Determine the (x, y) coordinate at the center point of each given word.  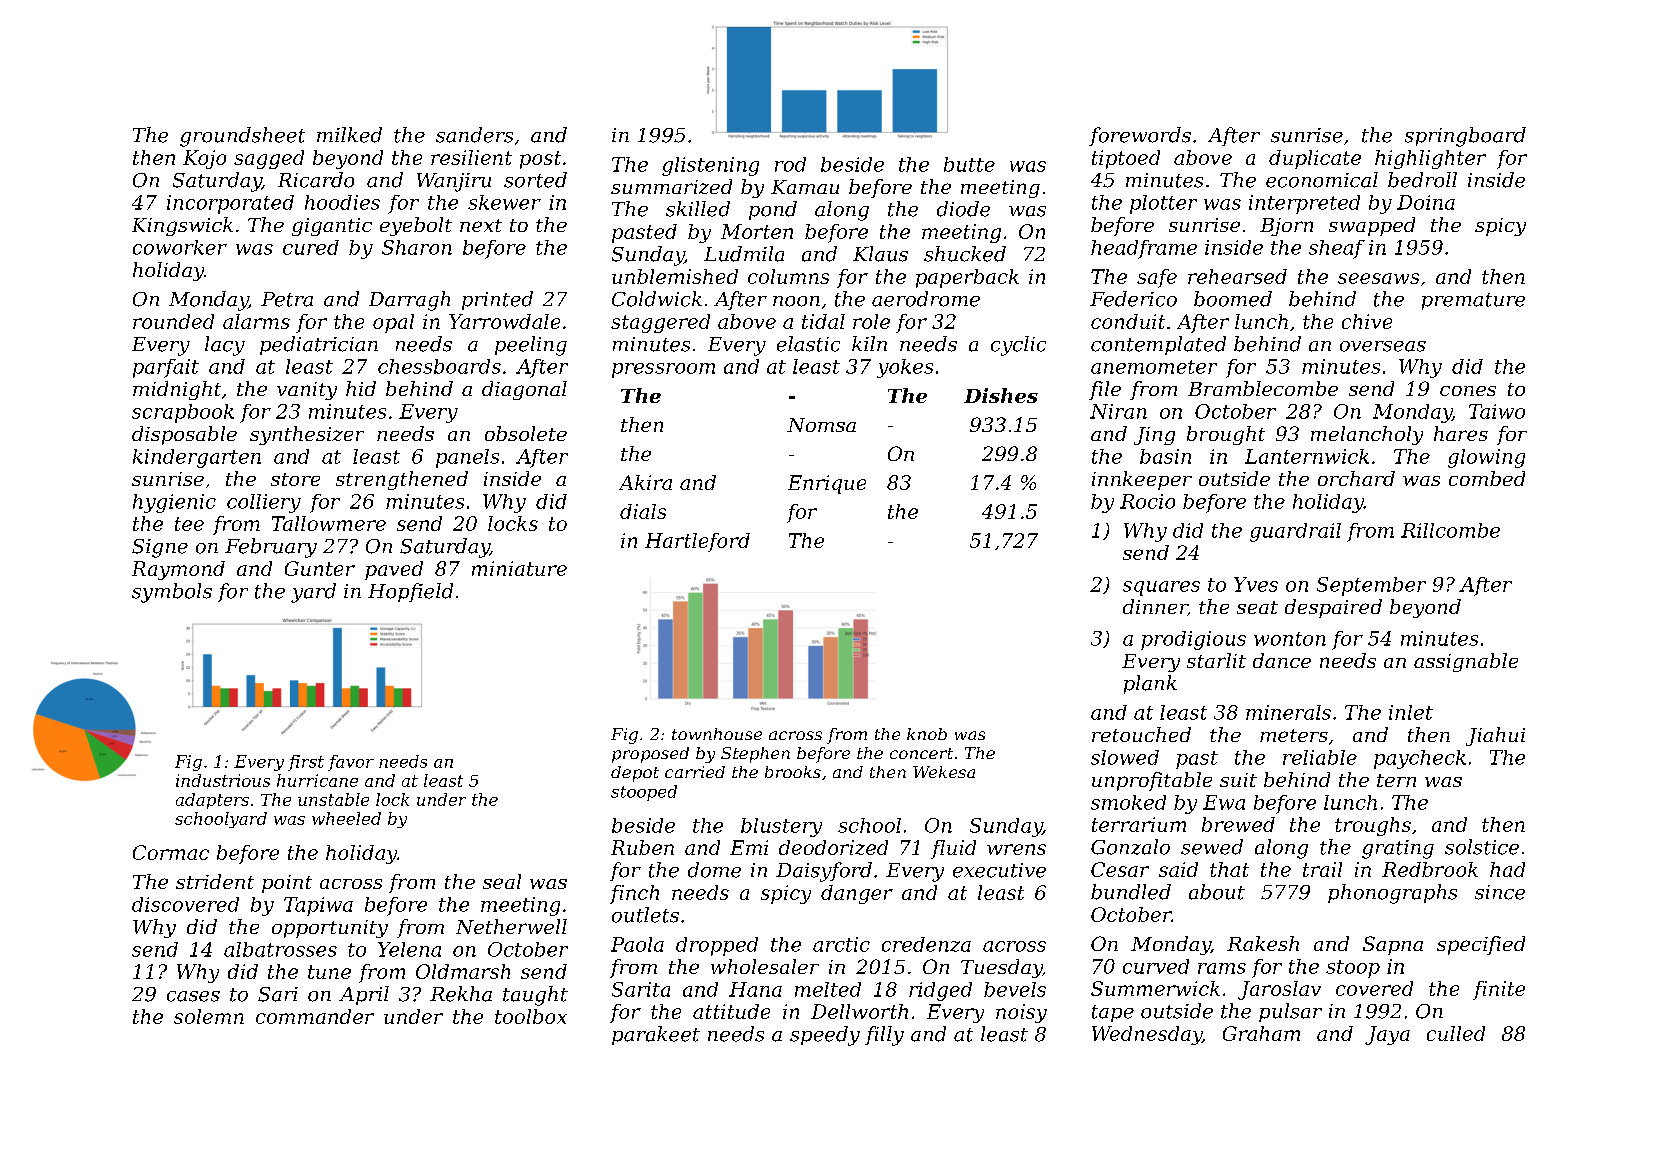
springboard (1465, 137)
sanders (474, 135)
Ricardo (316, 180)
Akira (645, 482)
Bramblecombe (1263, 388)
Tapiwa (318, 906)
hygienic (174, 503)
